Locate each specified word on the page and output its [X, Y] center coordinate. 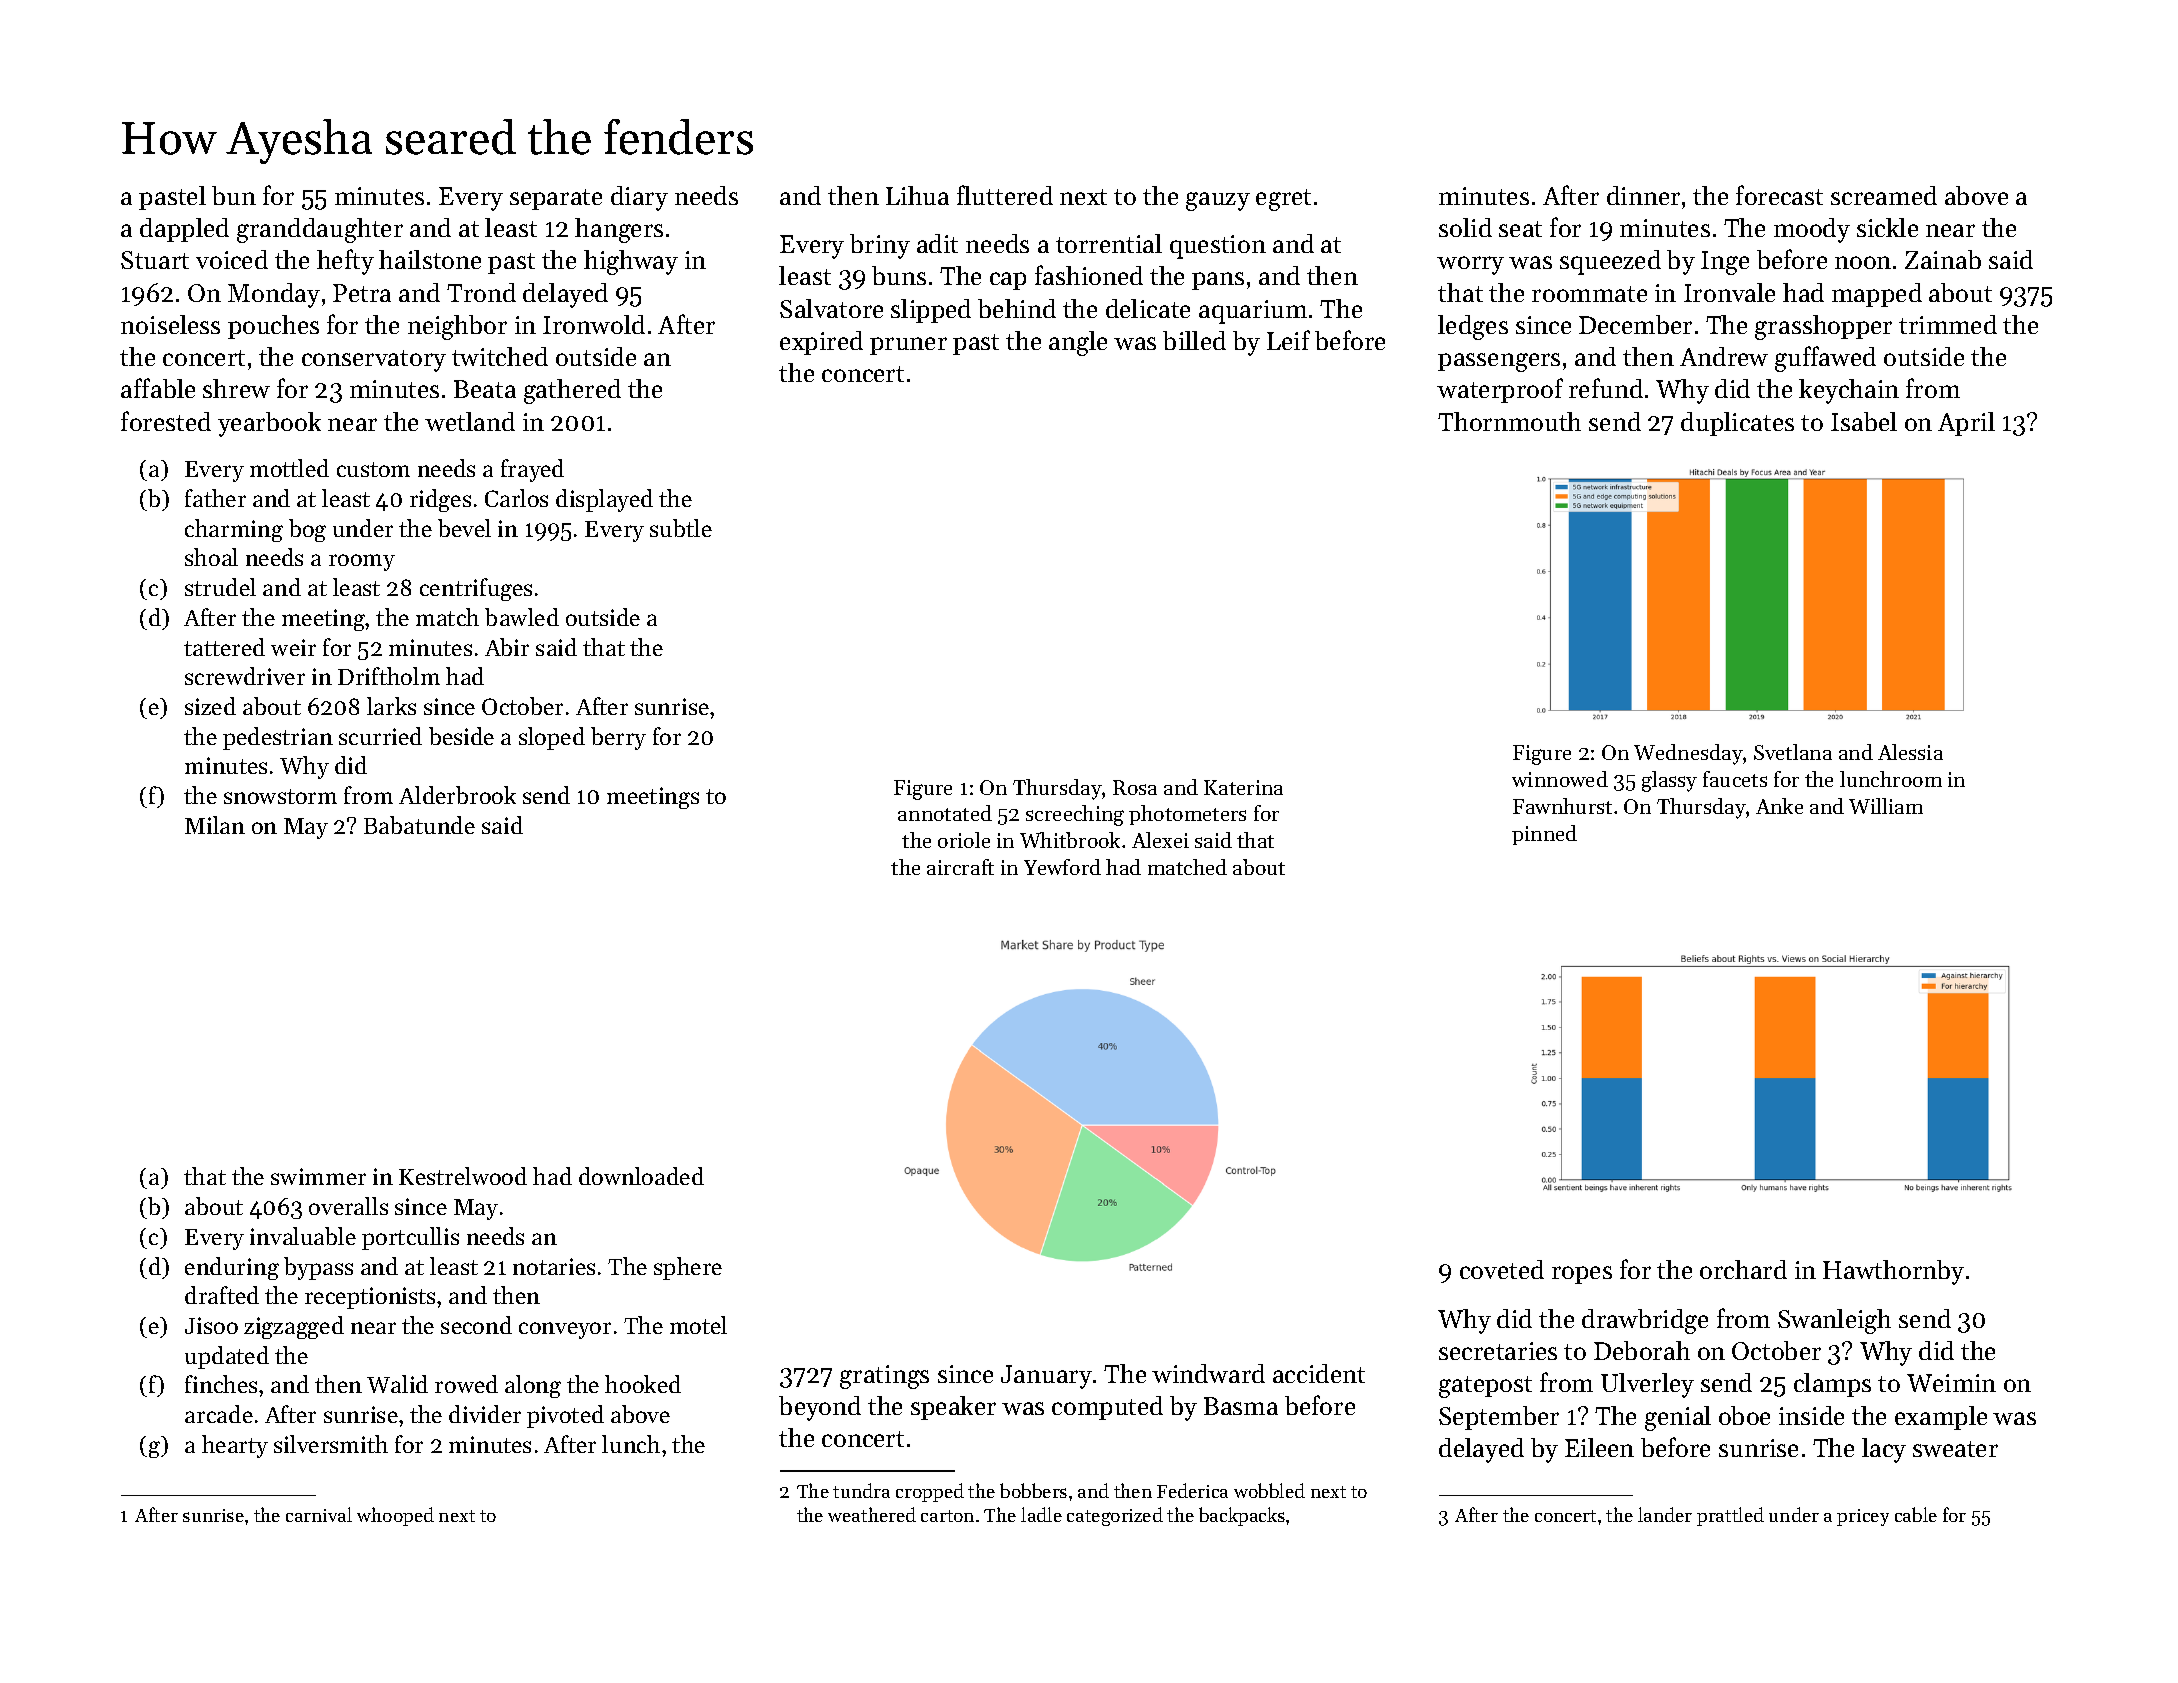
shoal [211, 557]
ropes [1582, 1275]
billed [1194, 340]
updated [227, 1357]
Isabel [1864, 421]
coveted [1502, 1269]
